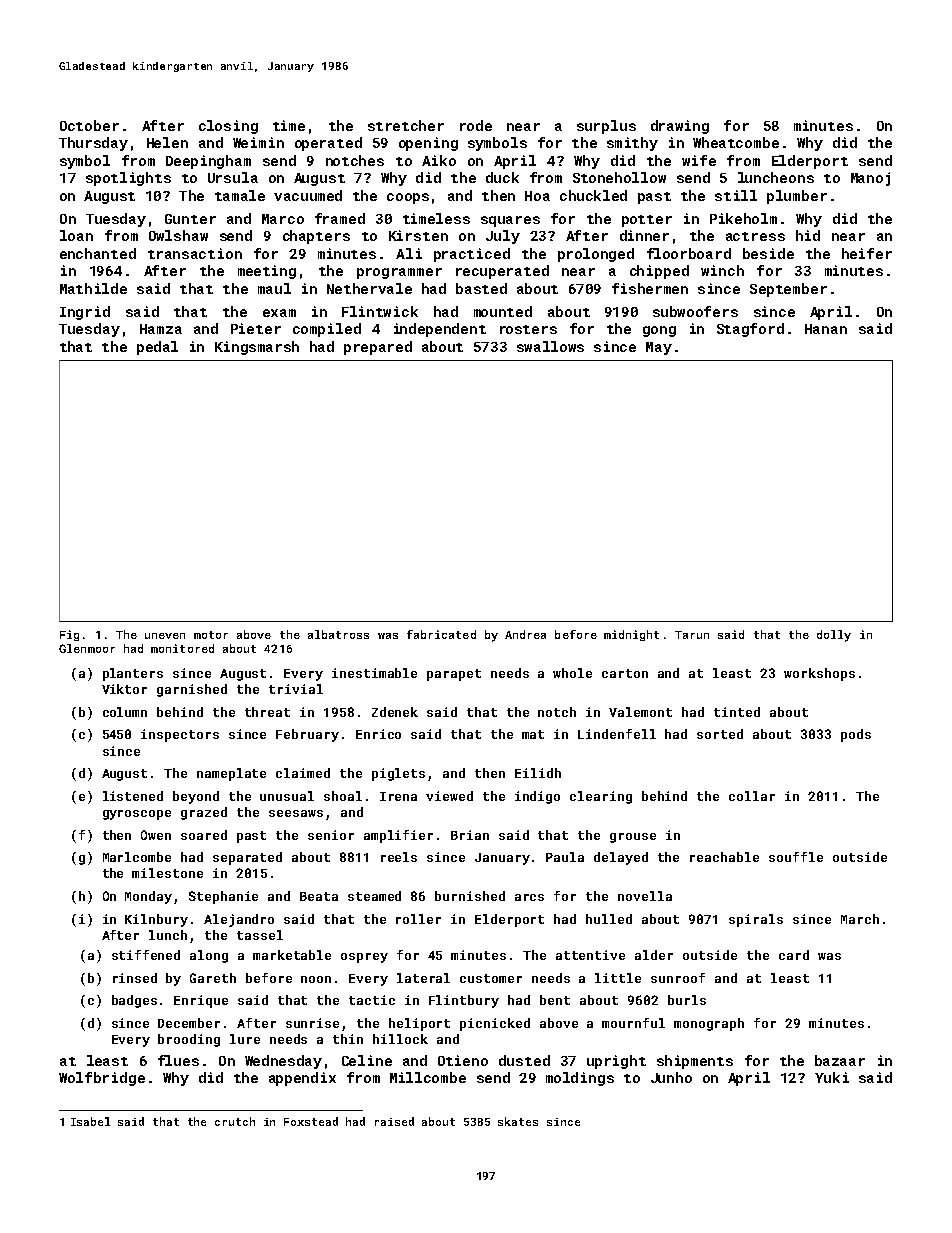 This screenshot has width=952, height=1233. What do you see at coordinates (406, 125) in the screenshot?
I see `stretcher` at bounding box center [406, 125].
